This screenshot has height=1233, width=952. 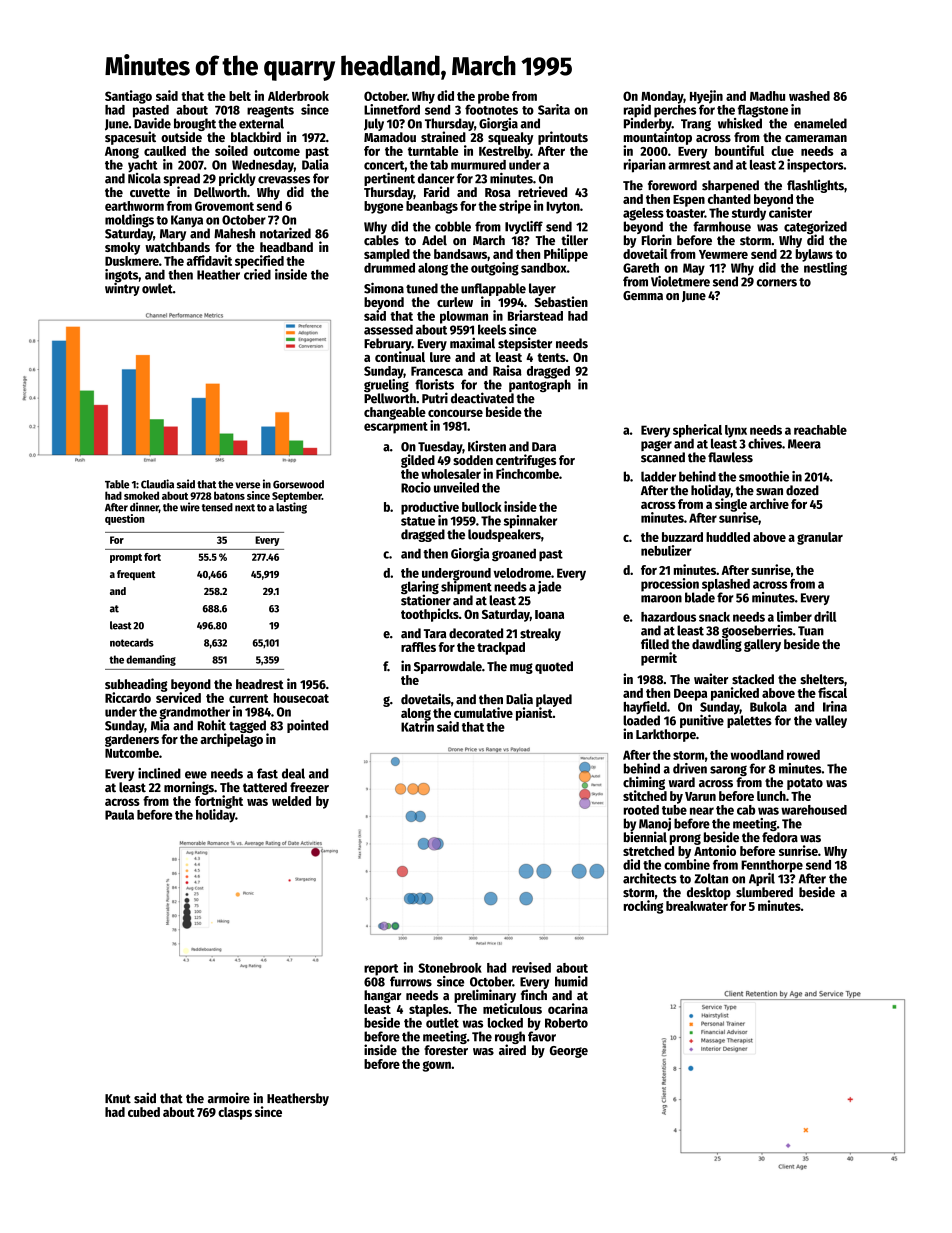 What do you see at coordinates (809, 96) in the screenshot?
I see `washed` at bounding box center [809, 96].
